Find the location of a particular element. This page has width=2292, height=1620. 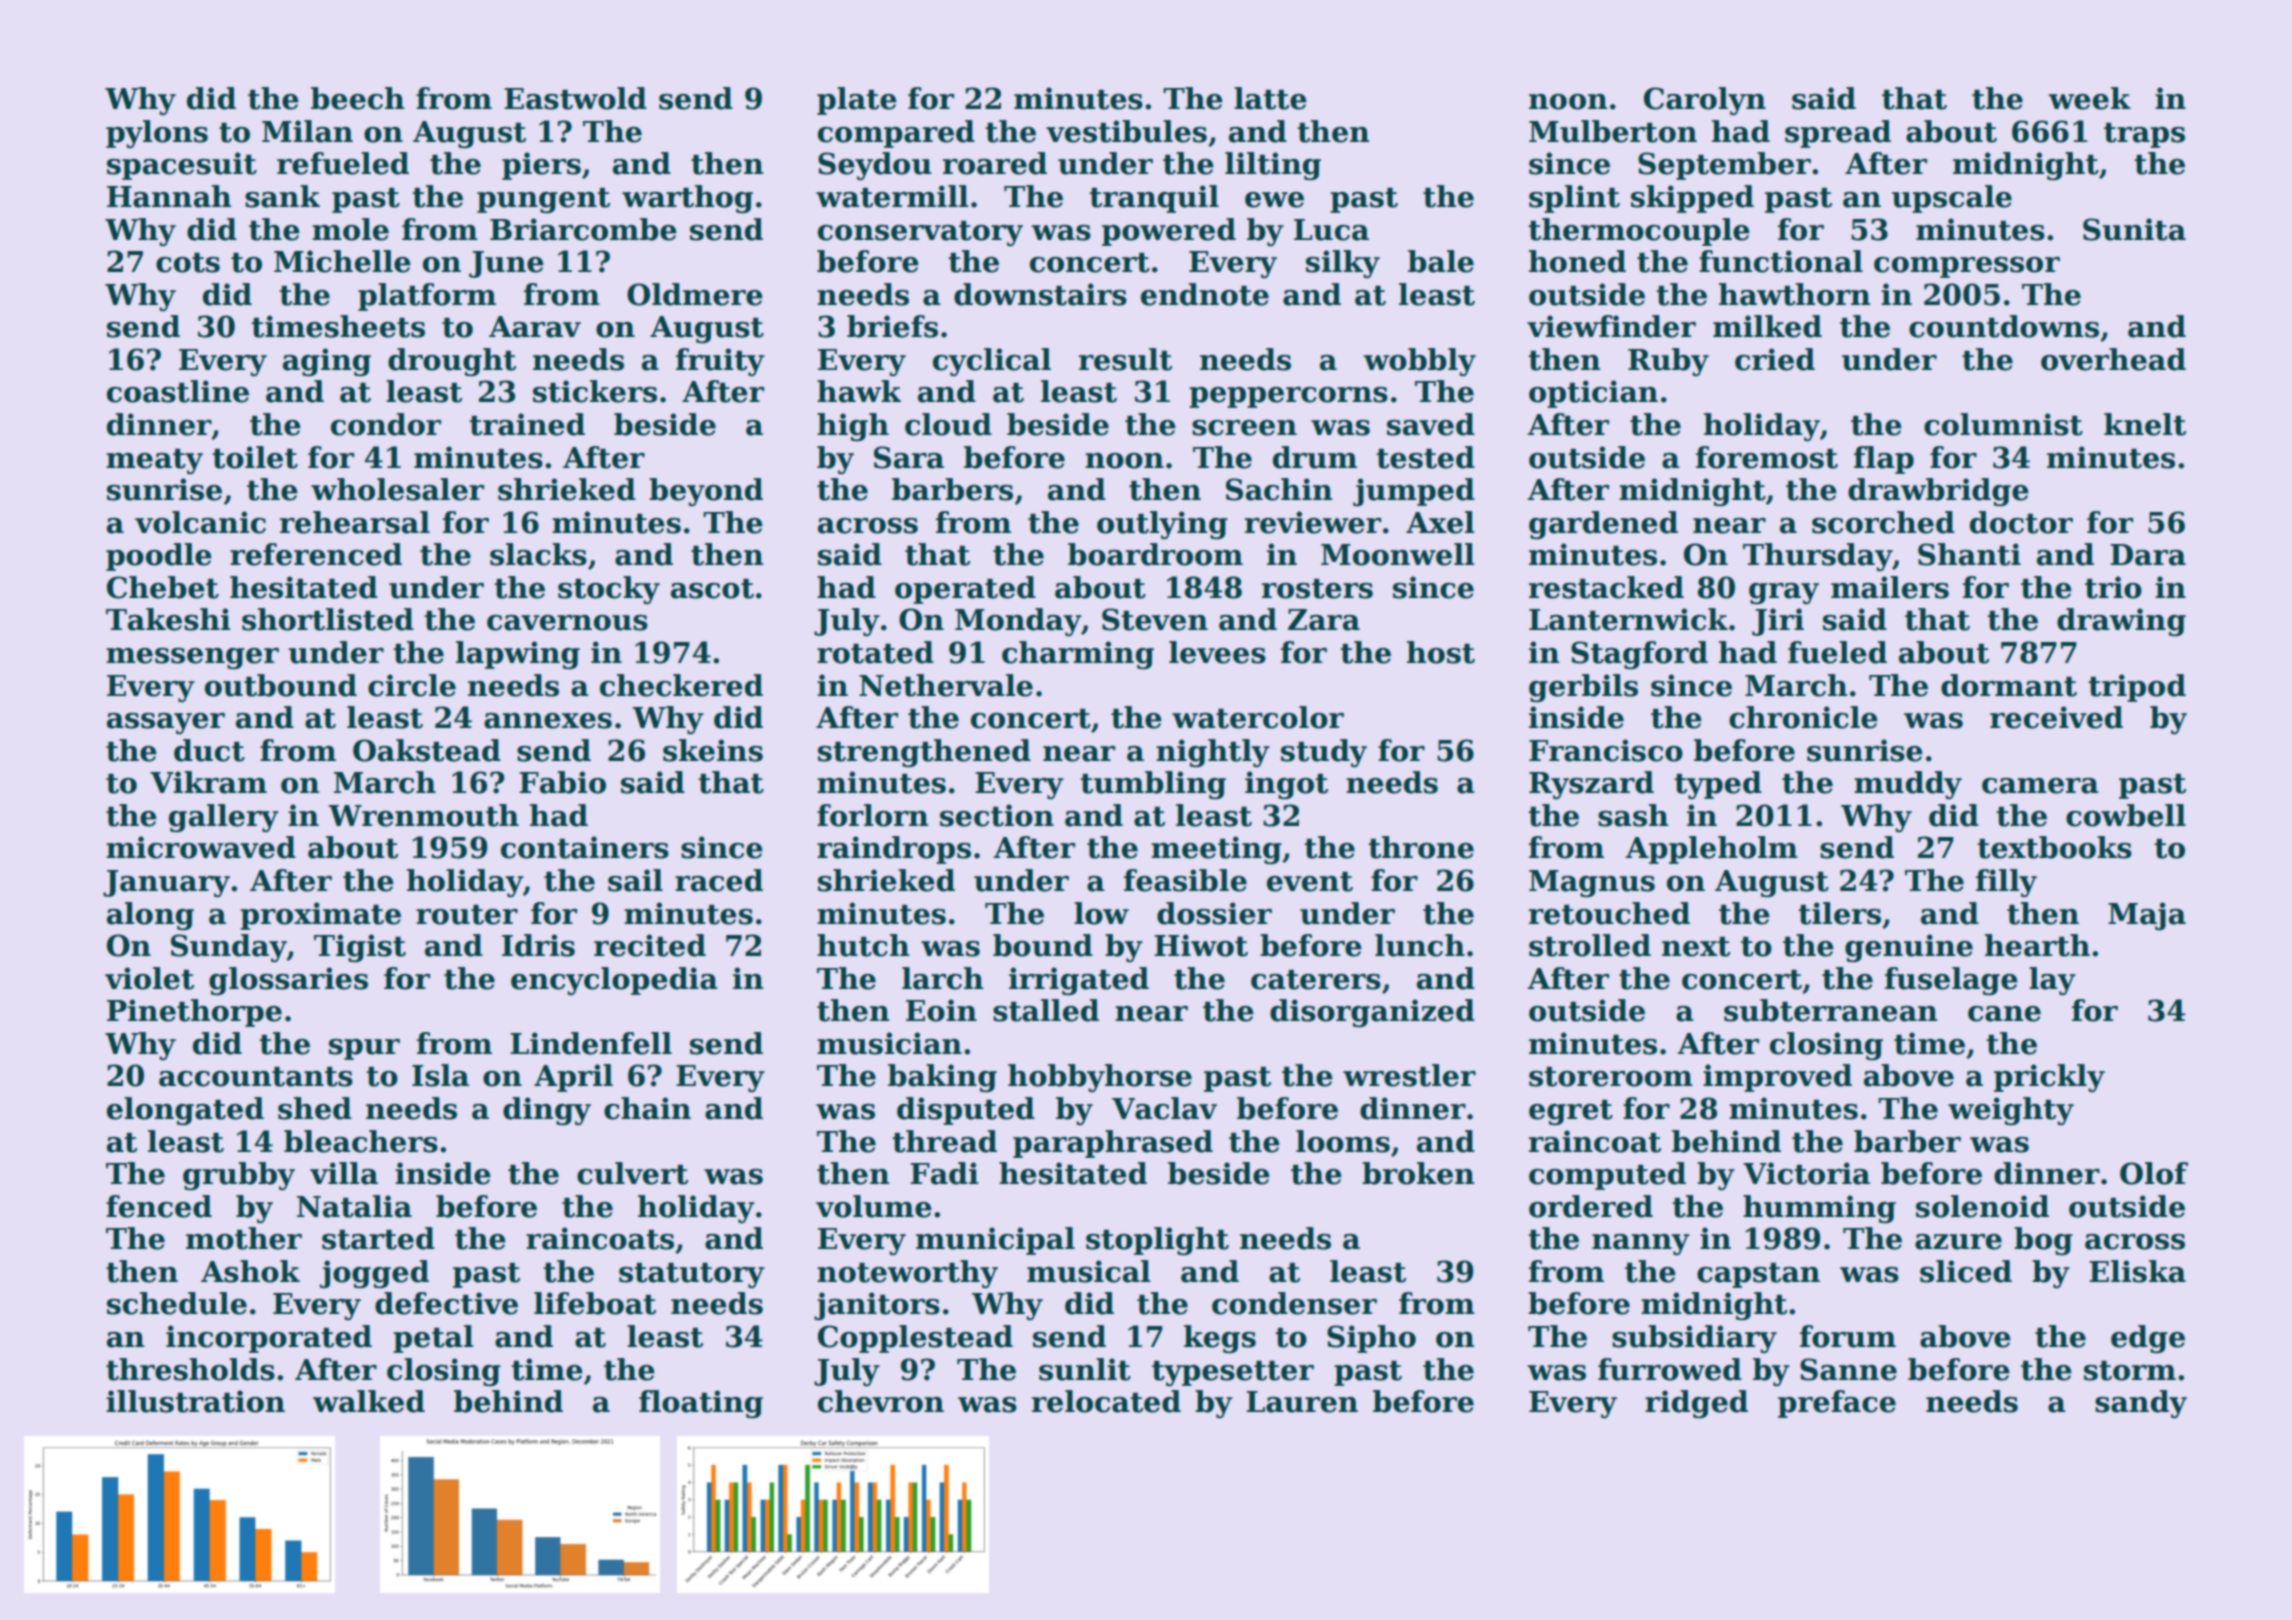

defective is located at coordinates (446, 1303).
